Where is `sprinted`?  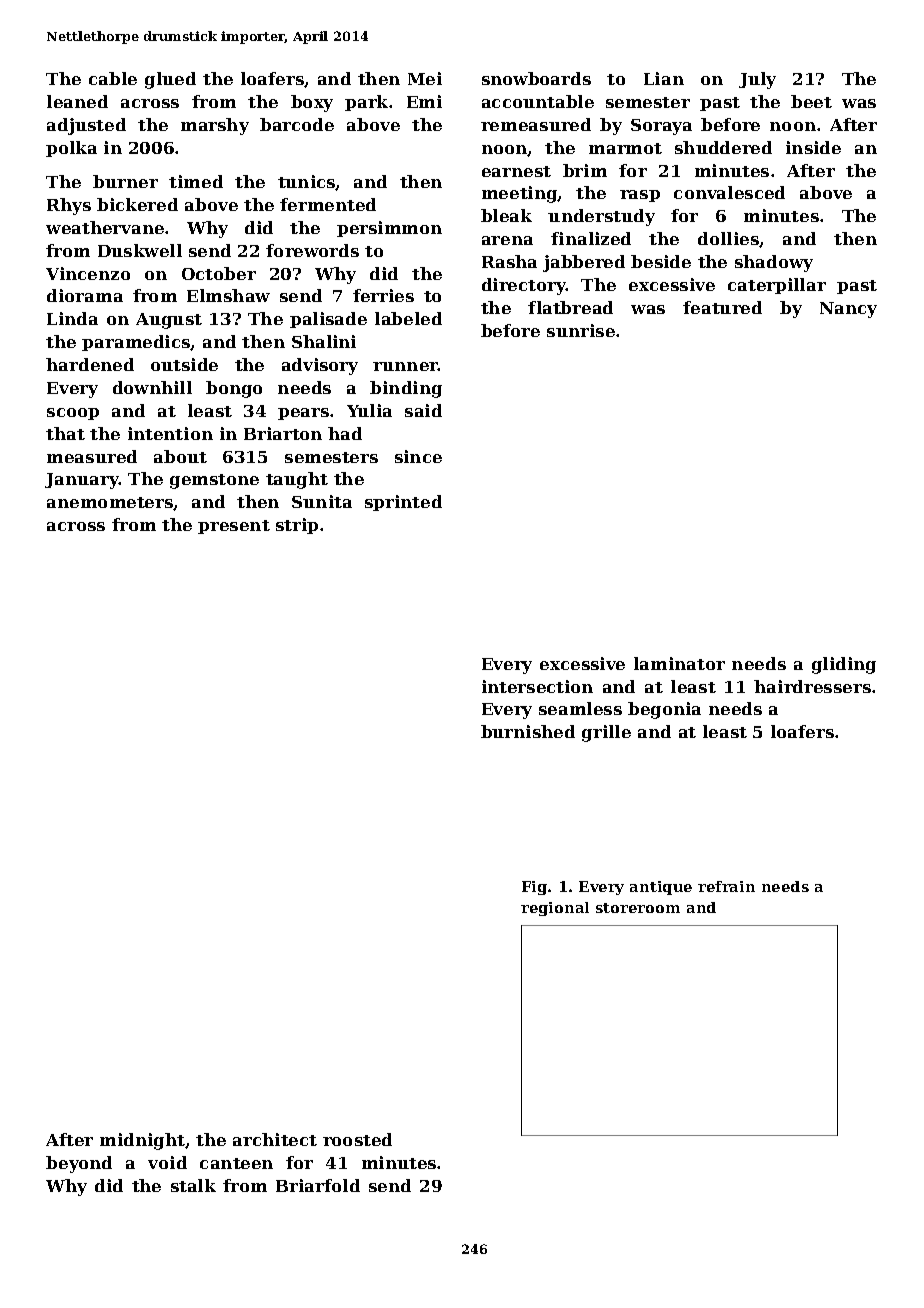
sprinted is located at coordinates (403, 503).
